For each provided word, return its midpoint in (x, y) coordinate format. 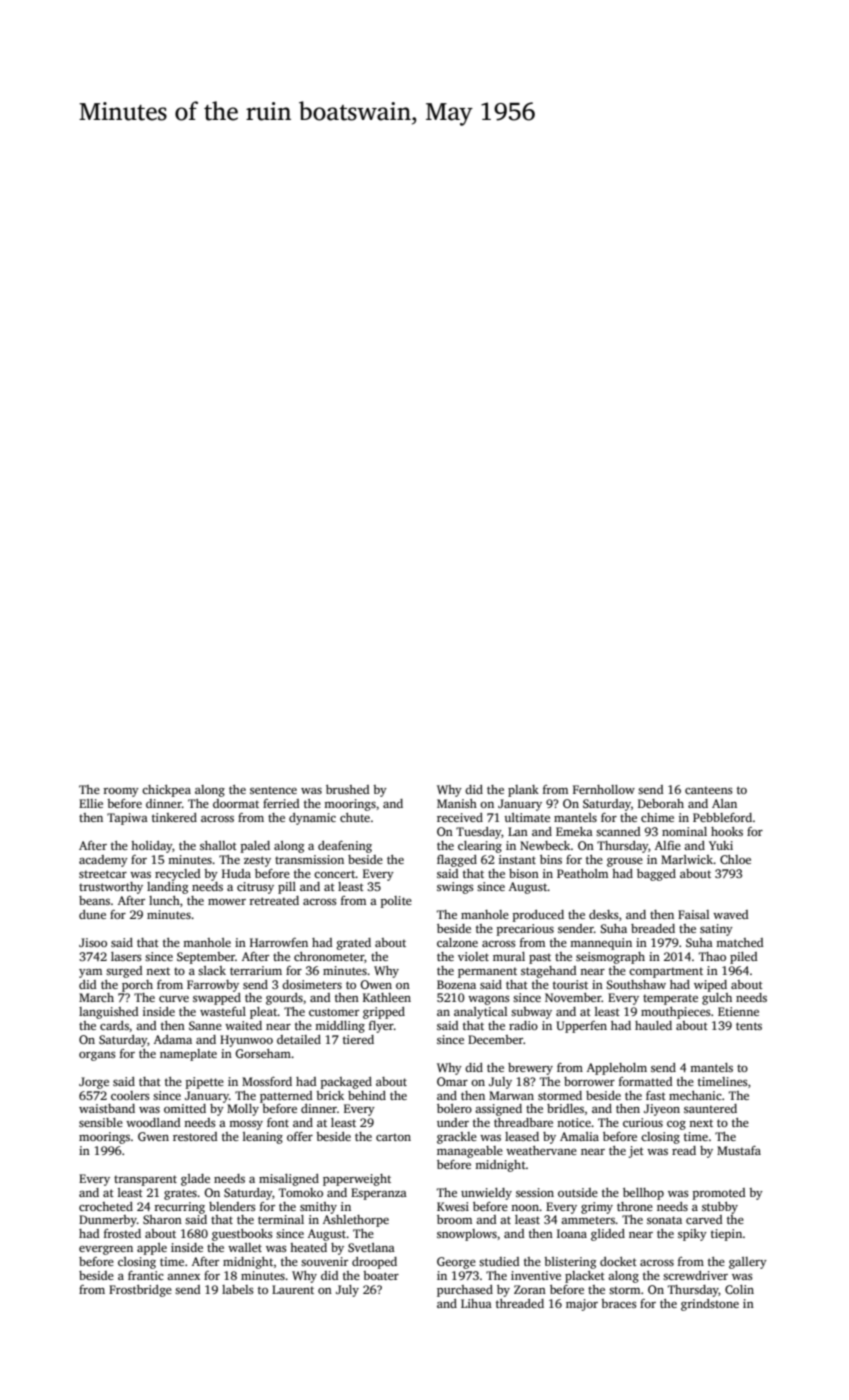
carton (393, 1137)
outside (578, 1192)
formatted (646, 1081)
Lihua (476, 1303)
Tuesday (479, 833)
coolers (130, 1095)
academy (103, 861)
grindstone (710, 1305)
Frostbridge (140, 1291)
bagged (656, 875)
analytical (480, 1013)
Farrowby (213, 986)
